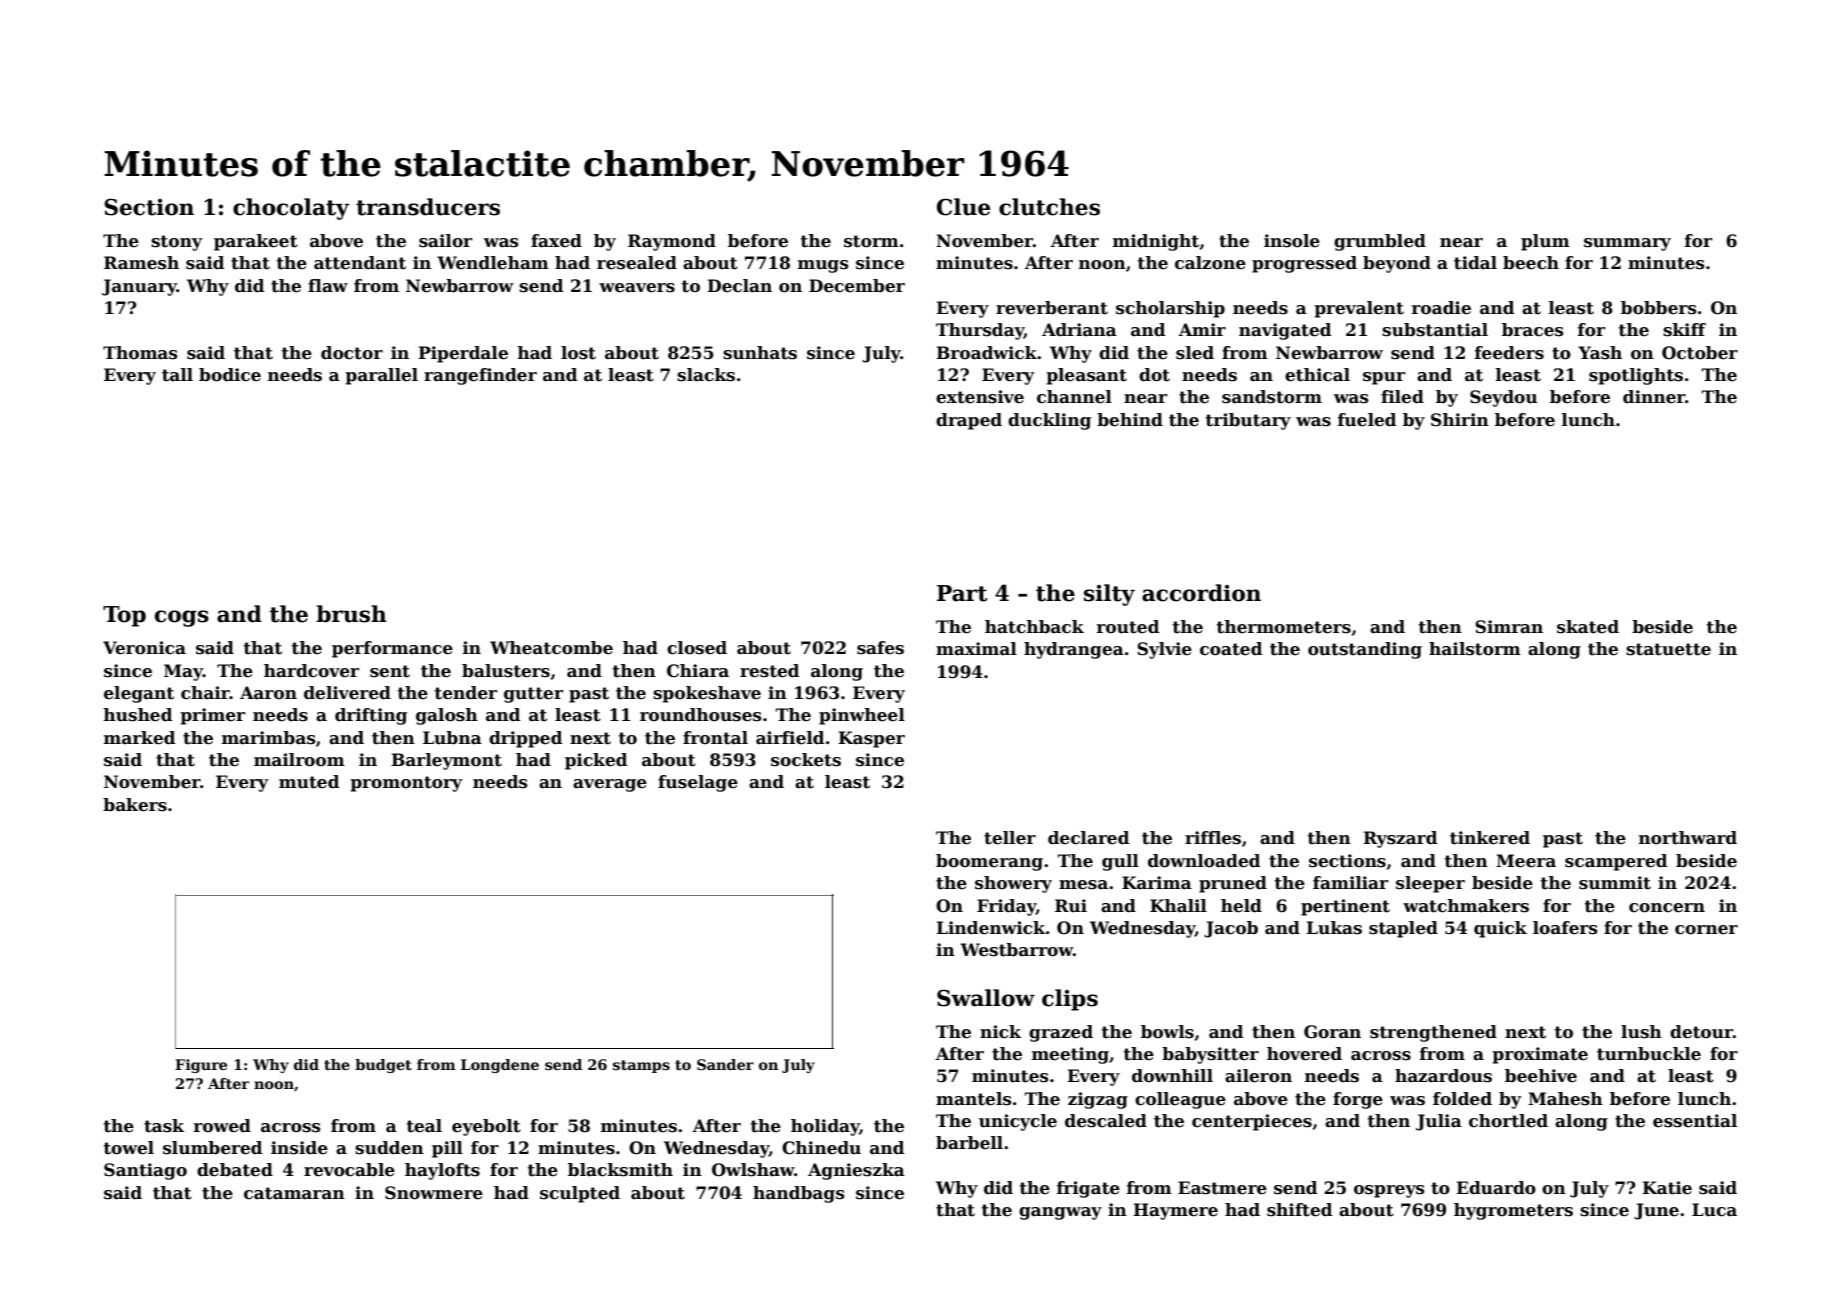 Image resolution: width=1841 pixels, height=1301 pixels. I want to click on mugs, so click(823, 266).
